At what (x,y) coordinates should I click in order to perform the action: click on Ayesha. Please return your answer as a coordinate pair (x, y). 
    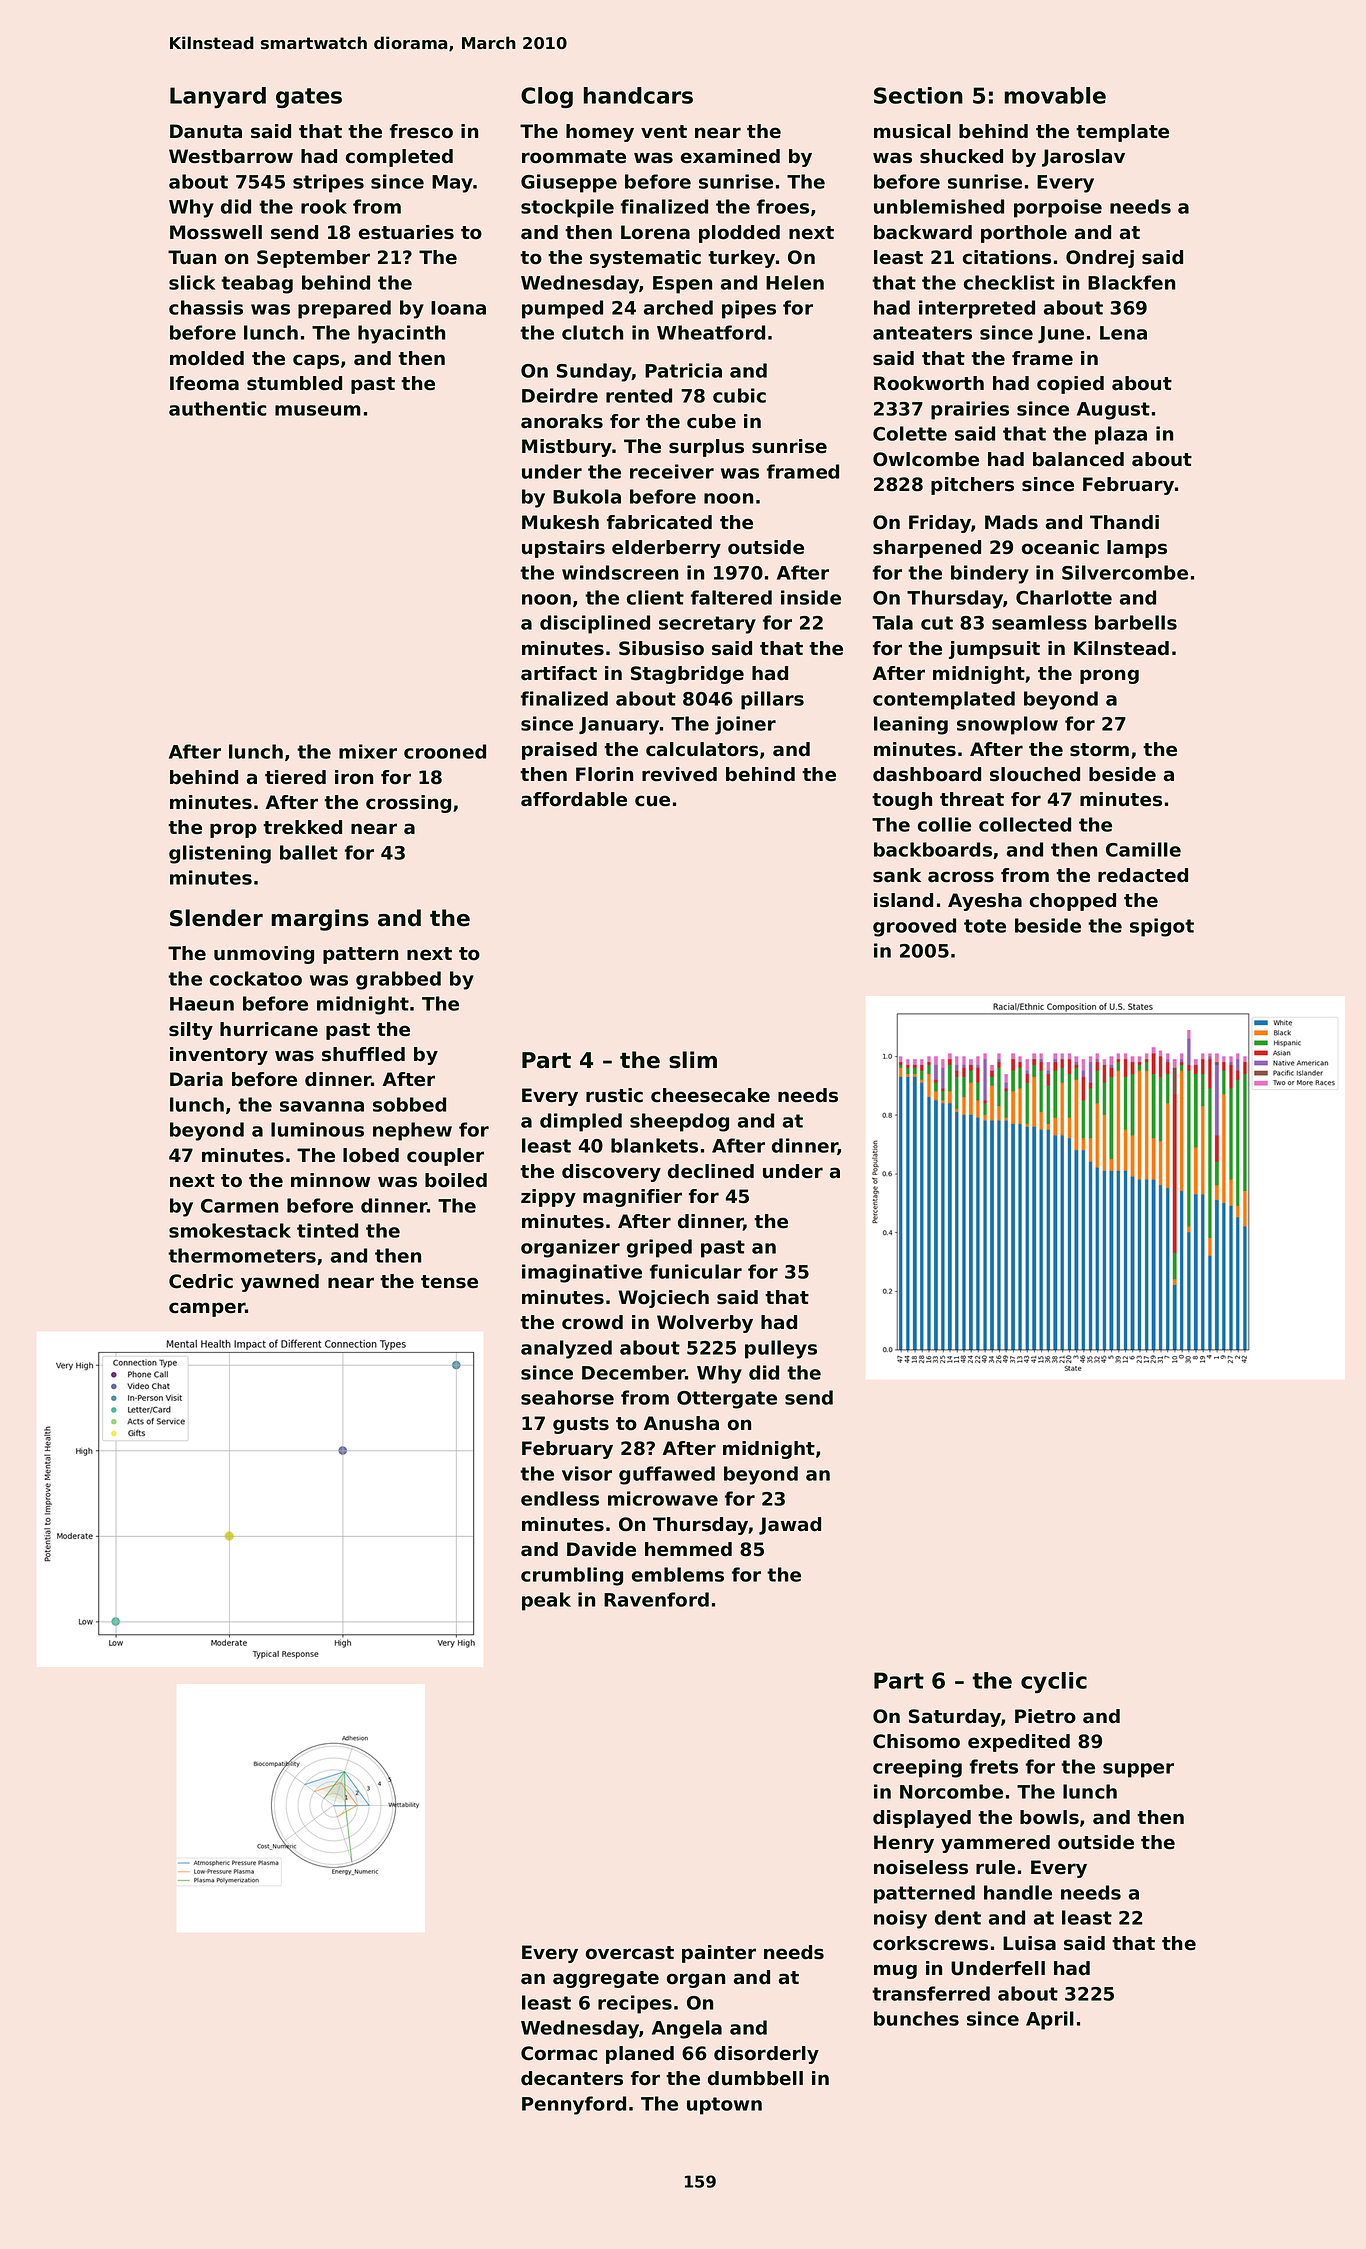
    Looking at the image, I should click on (985, 902).
